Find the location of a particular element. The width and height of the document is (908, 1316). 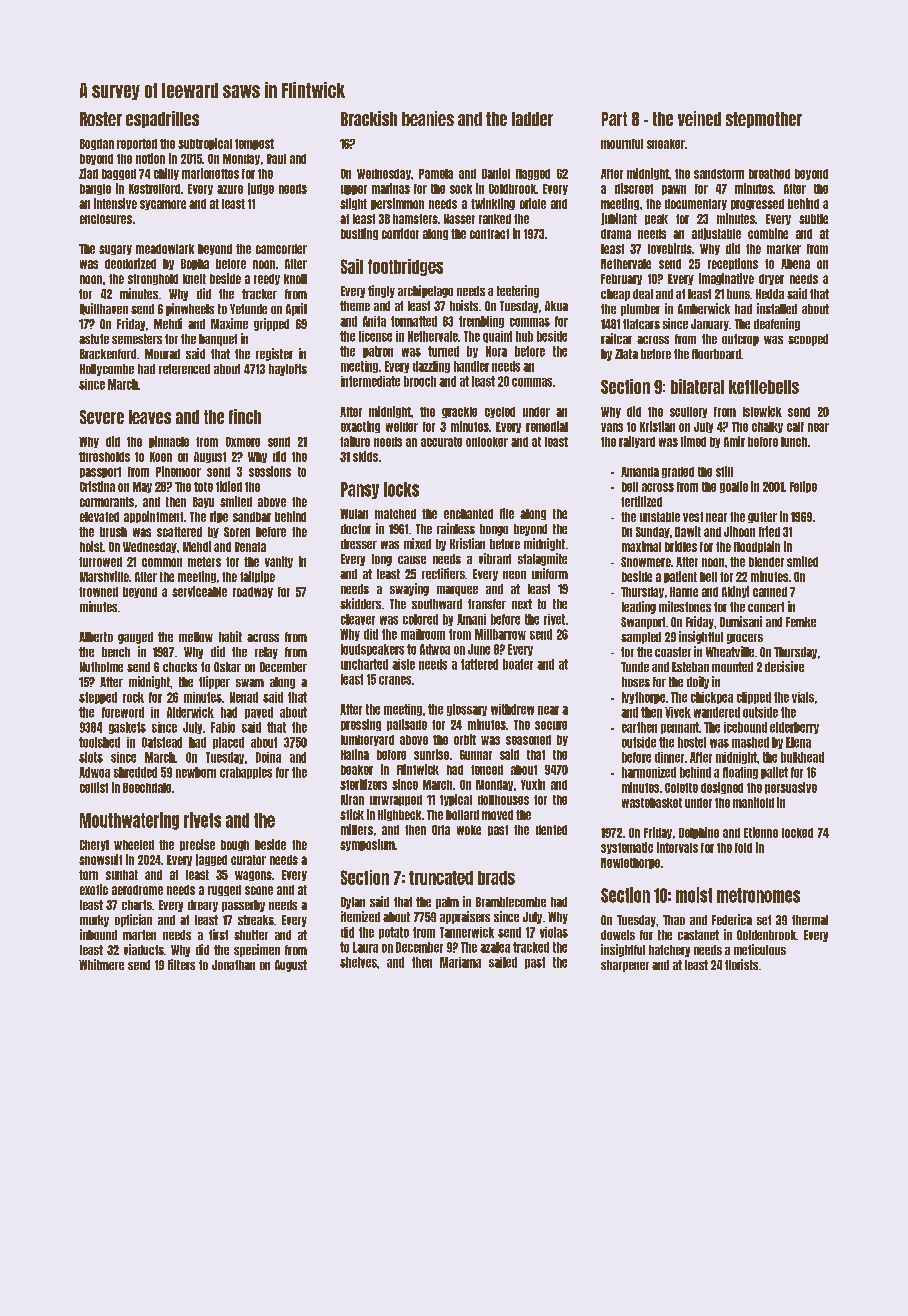

Raul is located at coordinates (276, 159).
